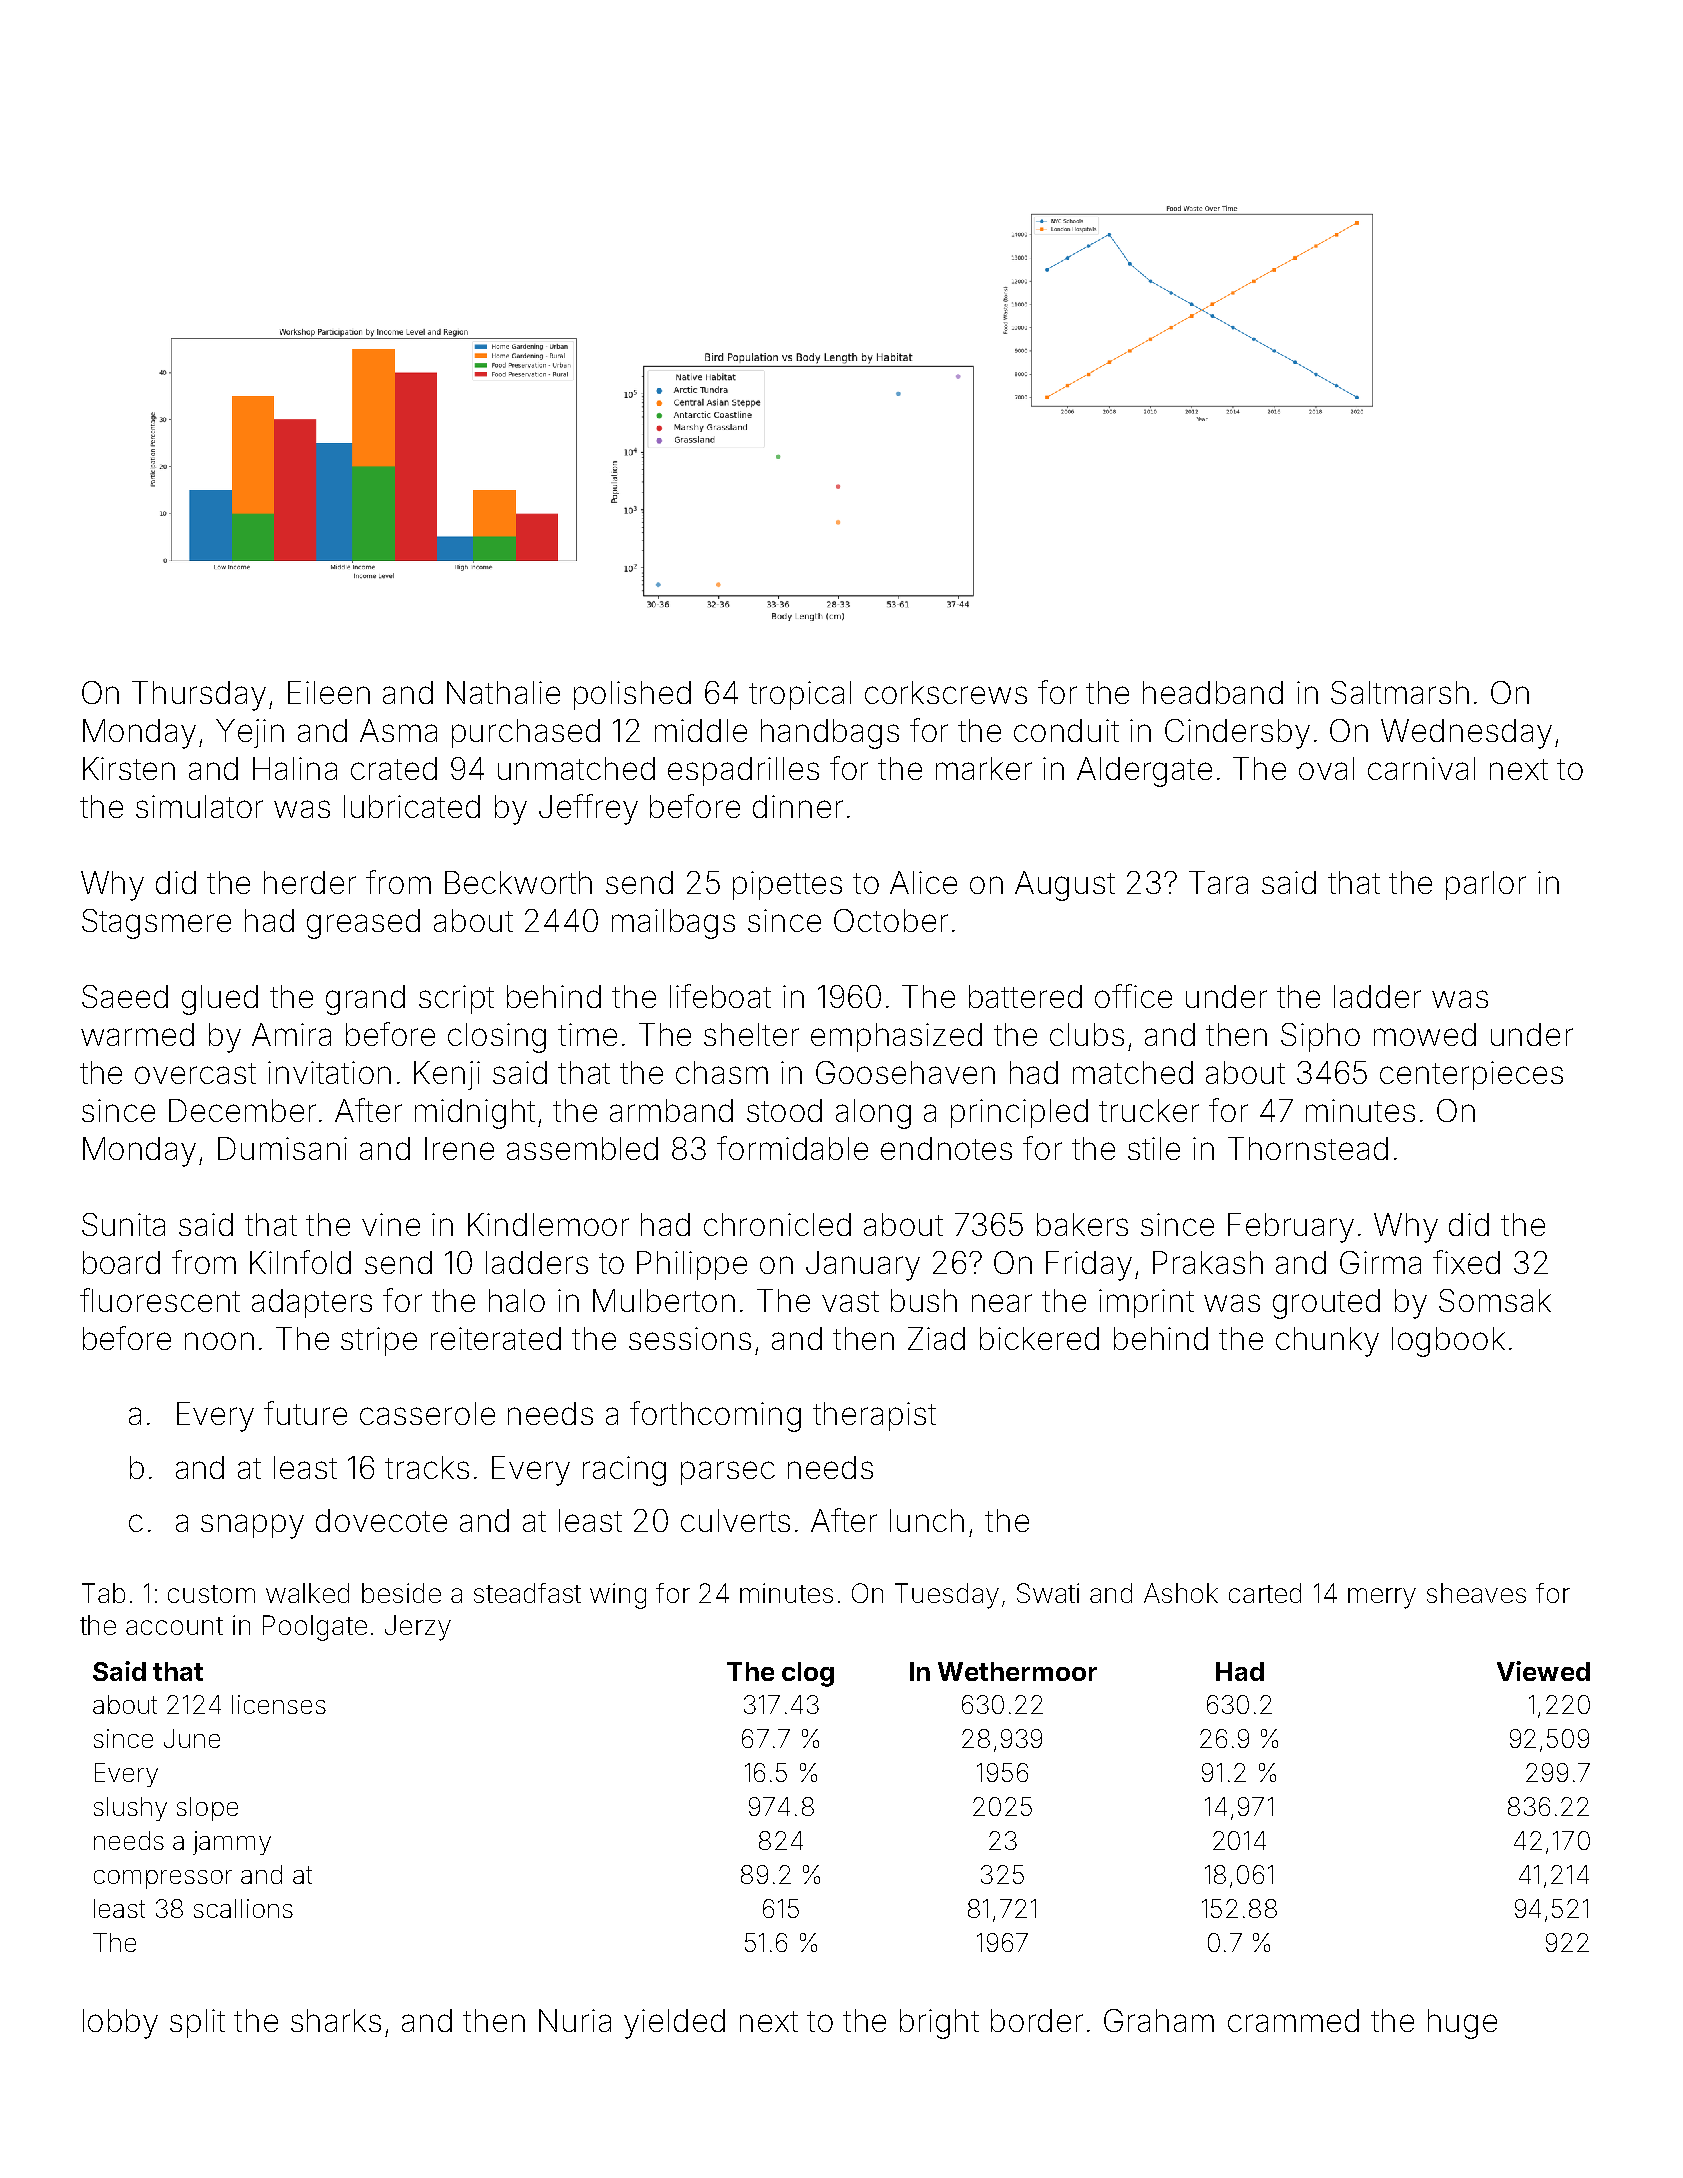  I want to click on tracks, so click(427, 1467).
